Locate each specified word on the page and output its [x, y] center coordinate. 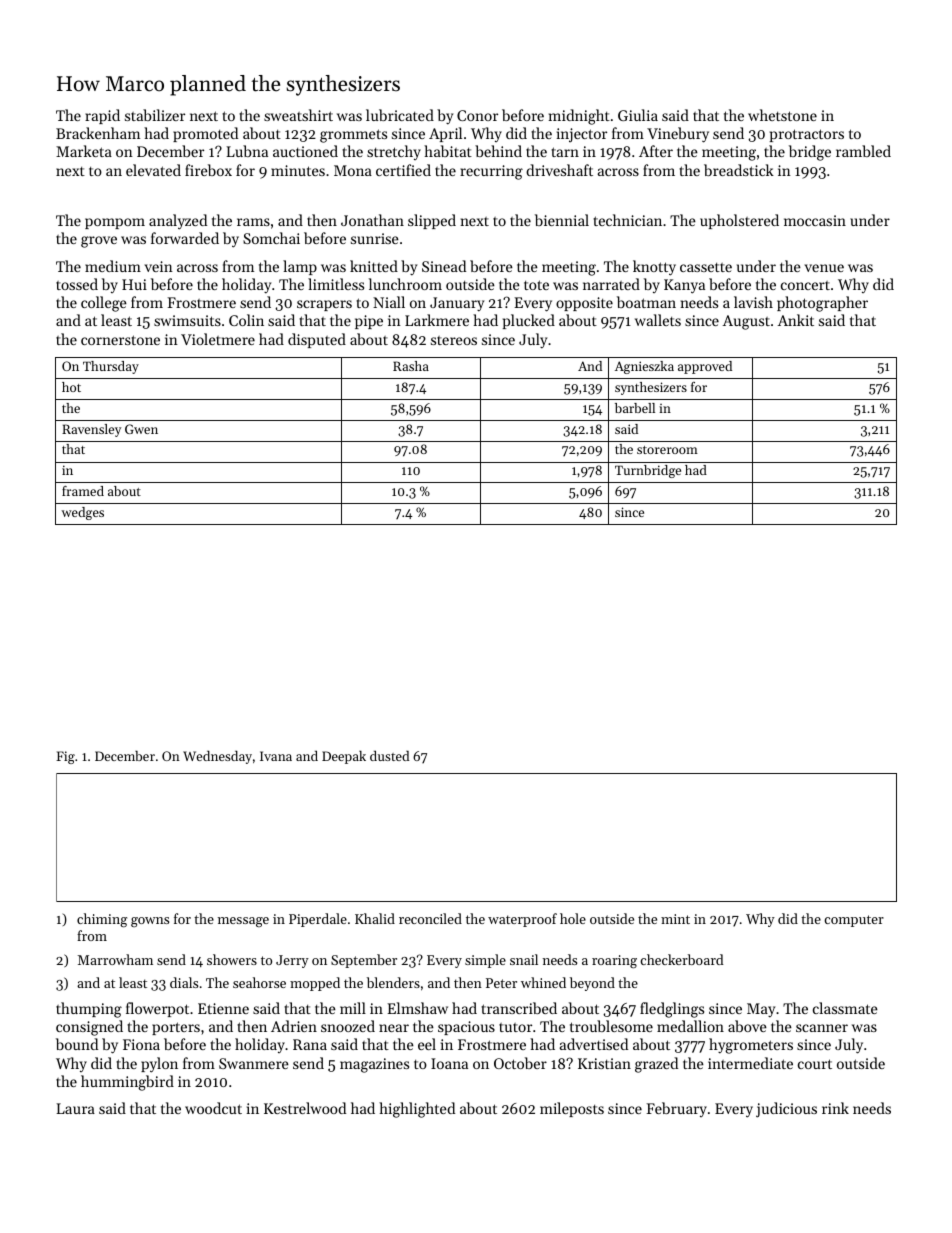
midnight [579, 117]
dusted [389, 755]
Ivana [276, 756]
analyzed [178, 222]
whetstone [782, 115]
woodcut [213, 1108]
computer [854, 921]
